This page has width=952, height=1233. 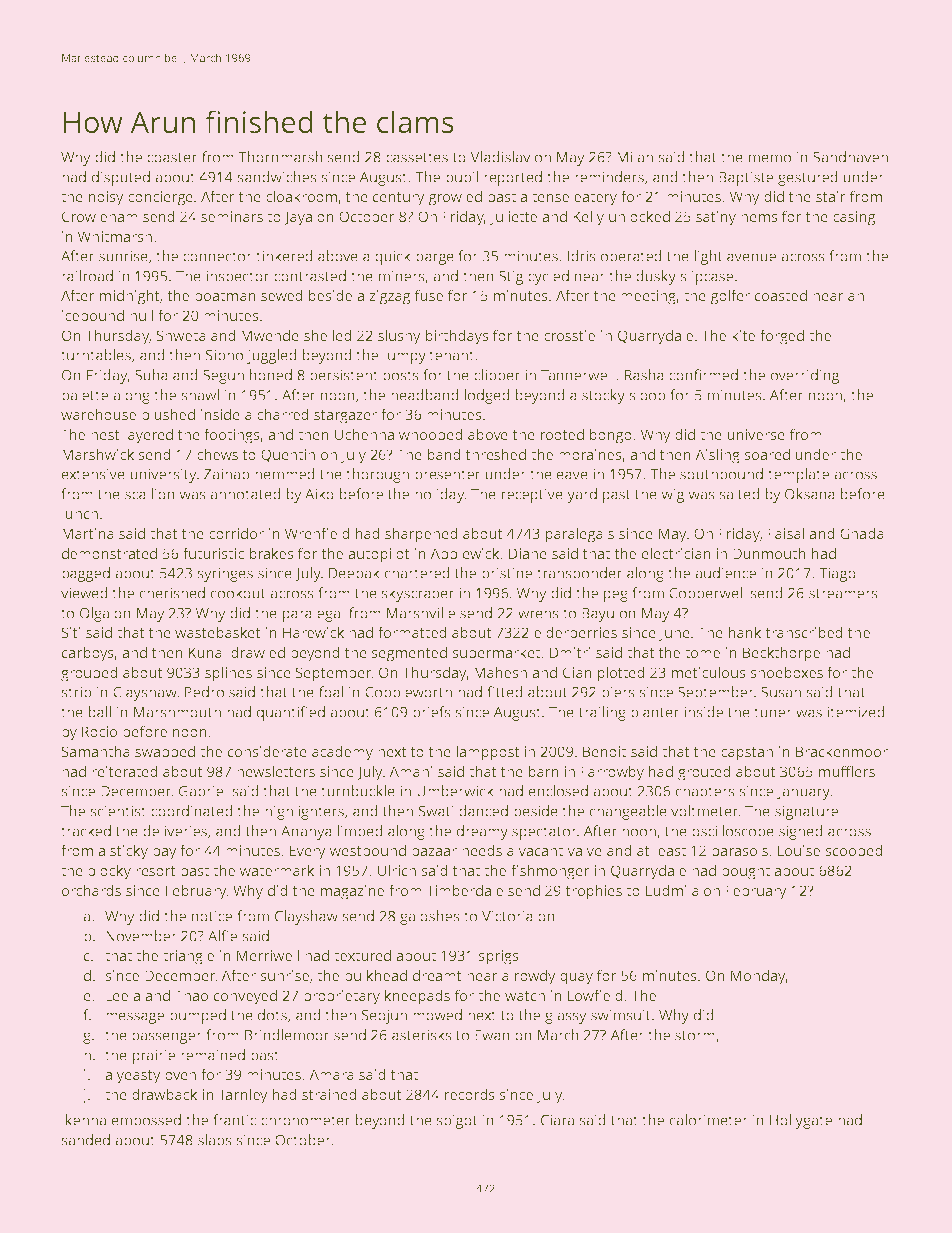 What do you see at coordinates (121, 178) in the page?
I see `disputed` at bounding box center [121, 178].
